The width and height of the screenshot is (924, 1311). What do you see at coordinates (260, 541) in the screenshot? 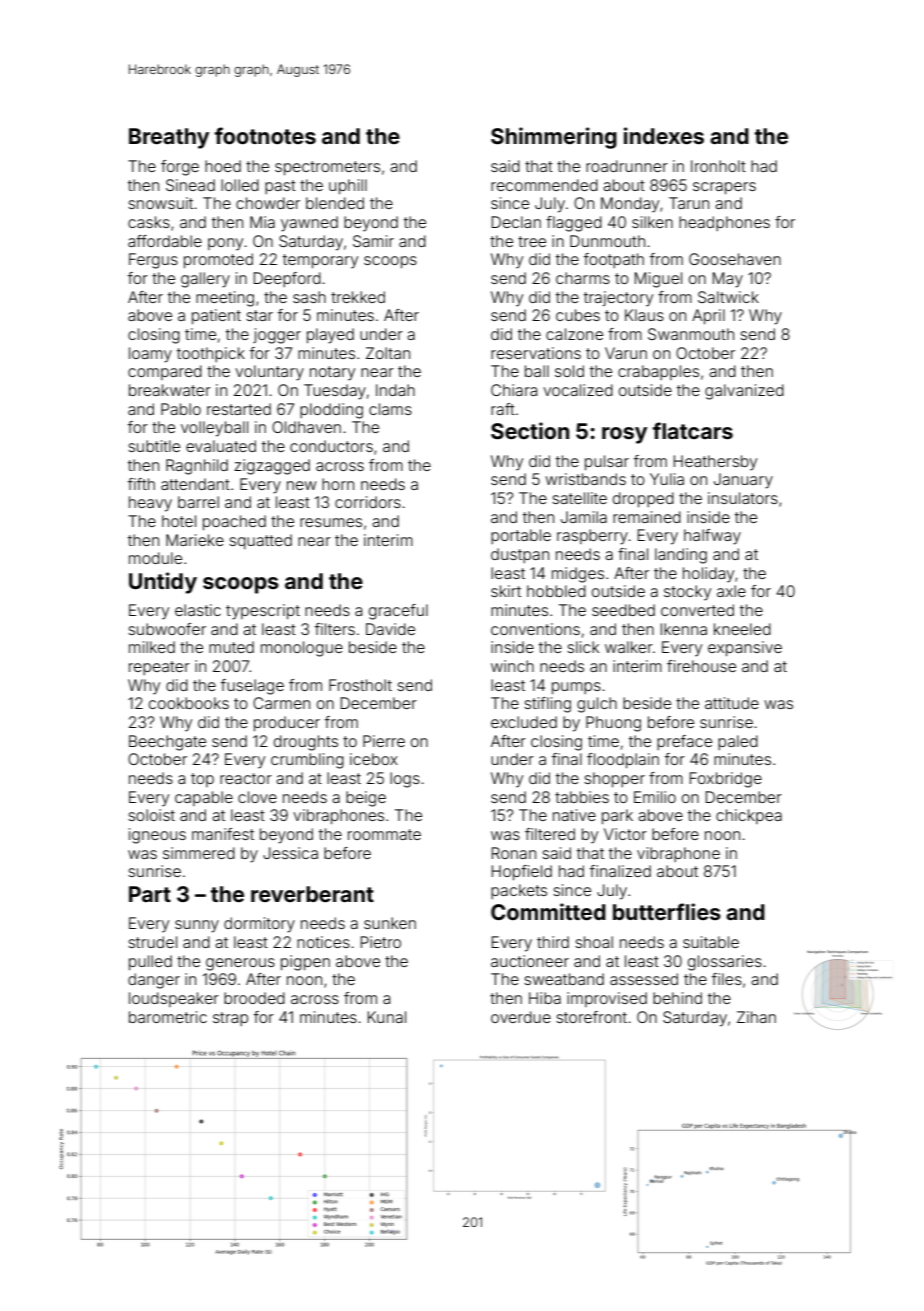
I see `squatted` at bounding box center [260, 541].
